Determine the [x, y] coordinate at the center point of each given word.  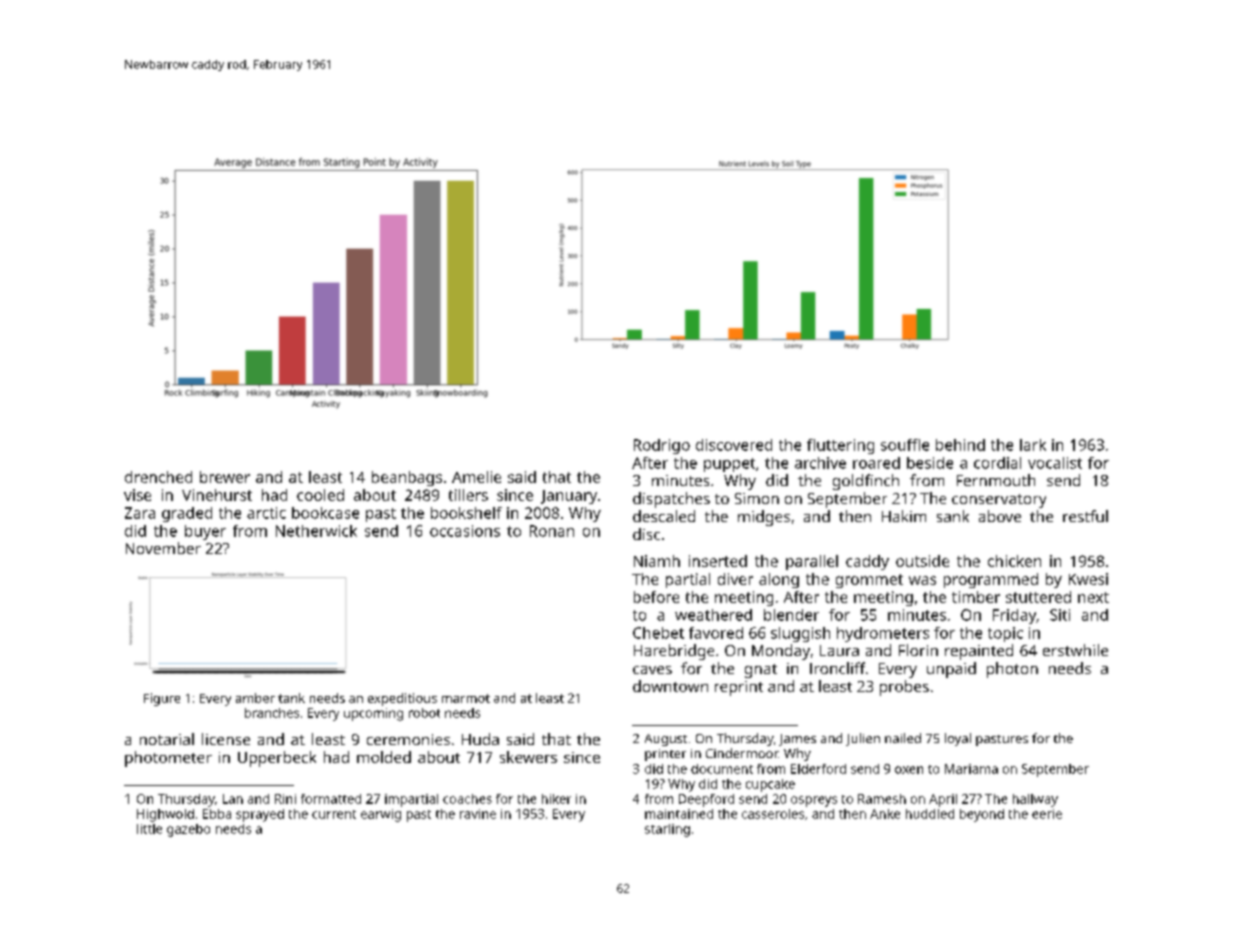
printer [665, 755]
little [149, 829]
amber [255, 698]
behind [960, 445]
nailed [903, 738]
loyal [958, 739]
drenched [158, 477]
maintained [679, 814]
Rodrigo [662, 446]
